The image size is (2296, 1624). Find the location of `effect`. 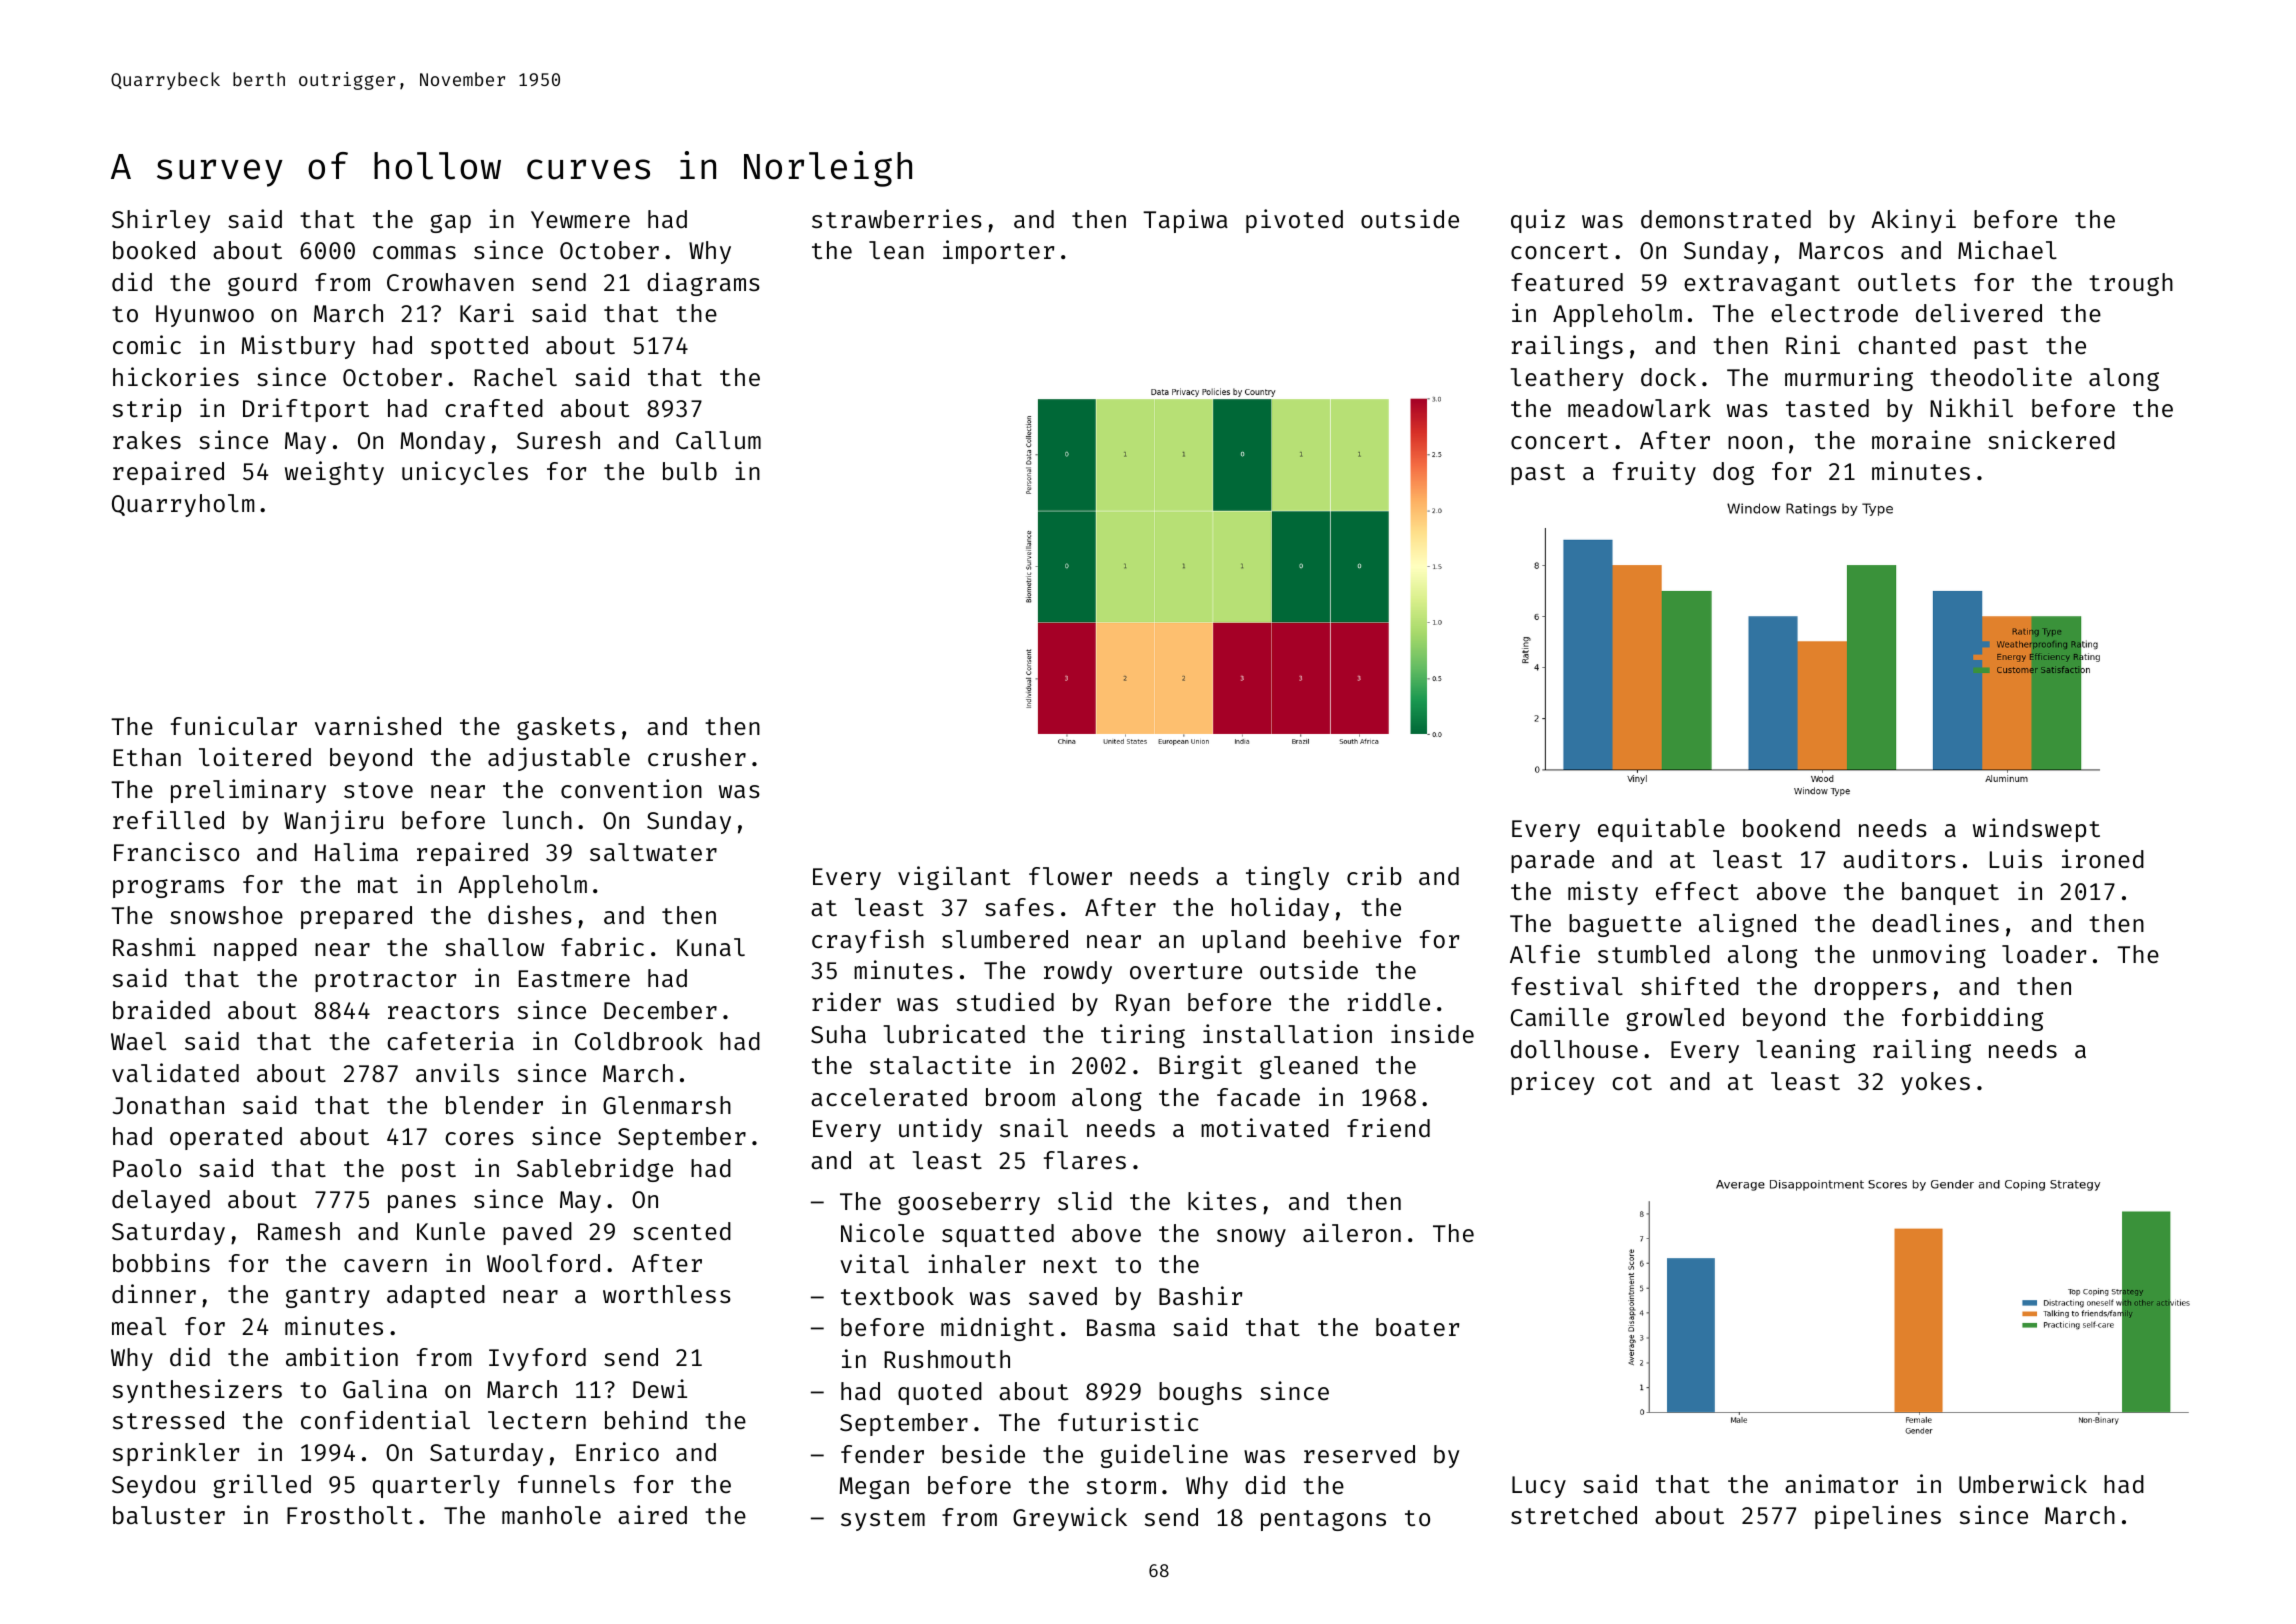

effect is located at coordinates (1697, 891).
